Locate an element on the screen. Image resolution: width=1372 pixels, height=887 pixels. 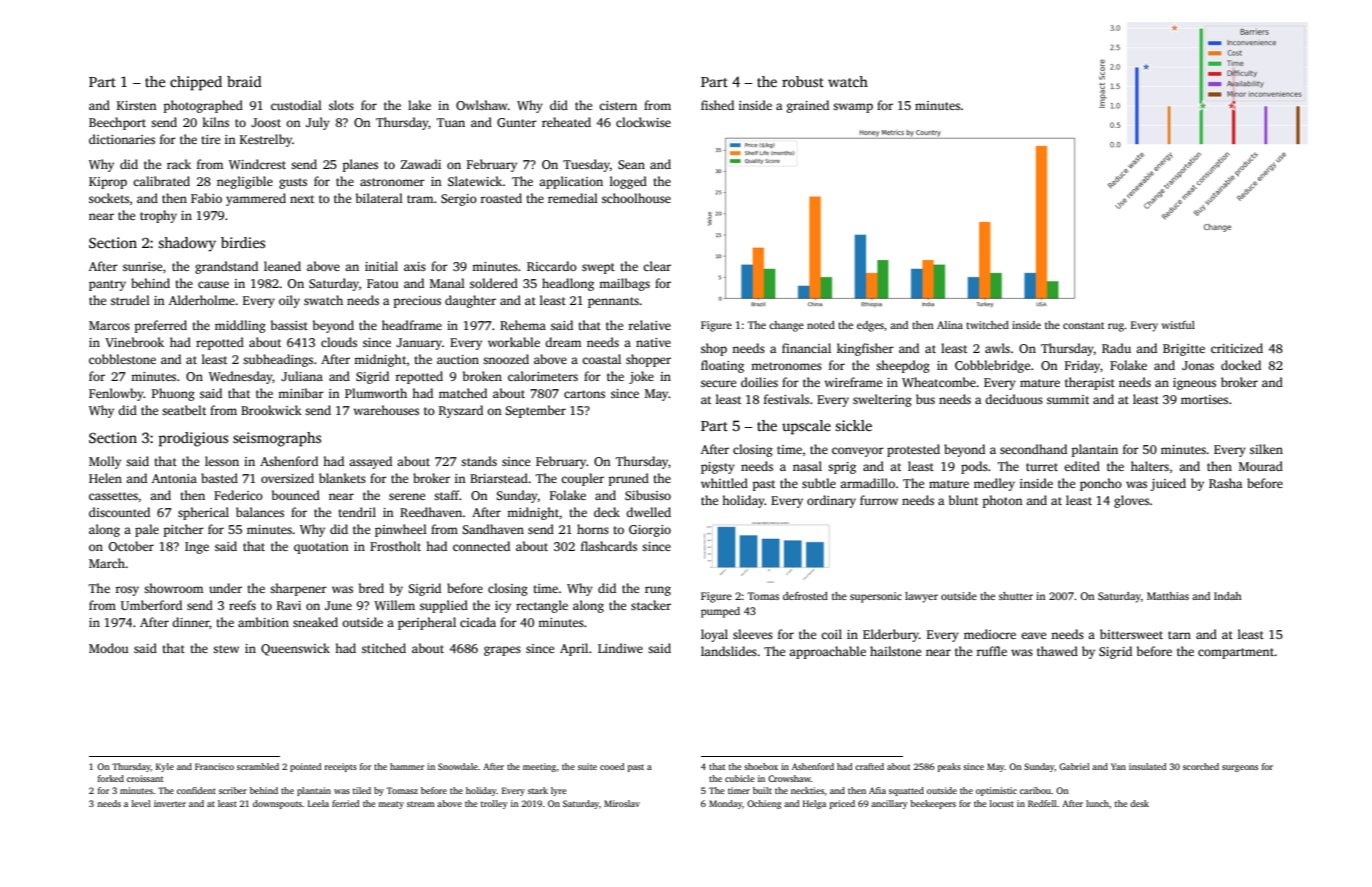
Ryszard is located at coordinates (461, 411).
